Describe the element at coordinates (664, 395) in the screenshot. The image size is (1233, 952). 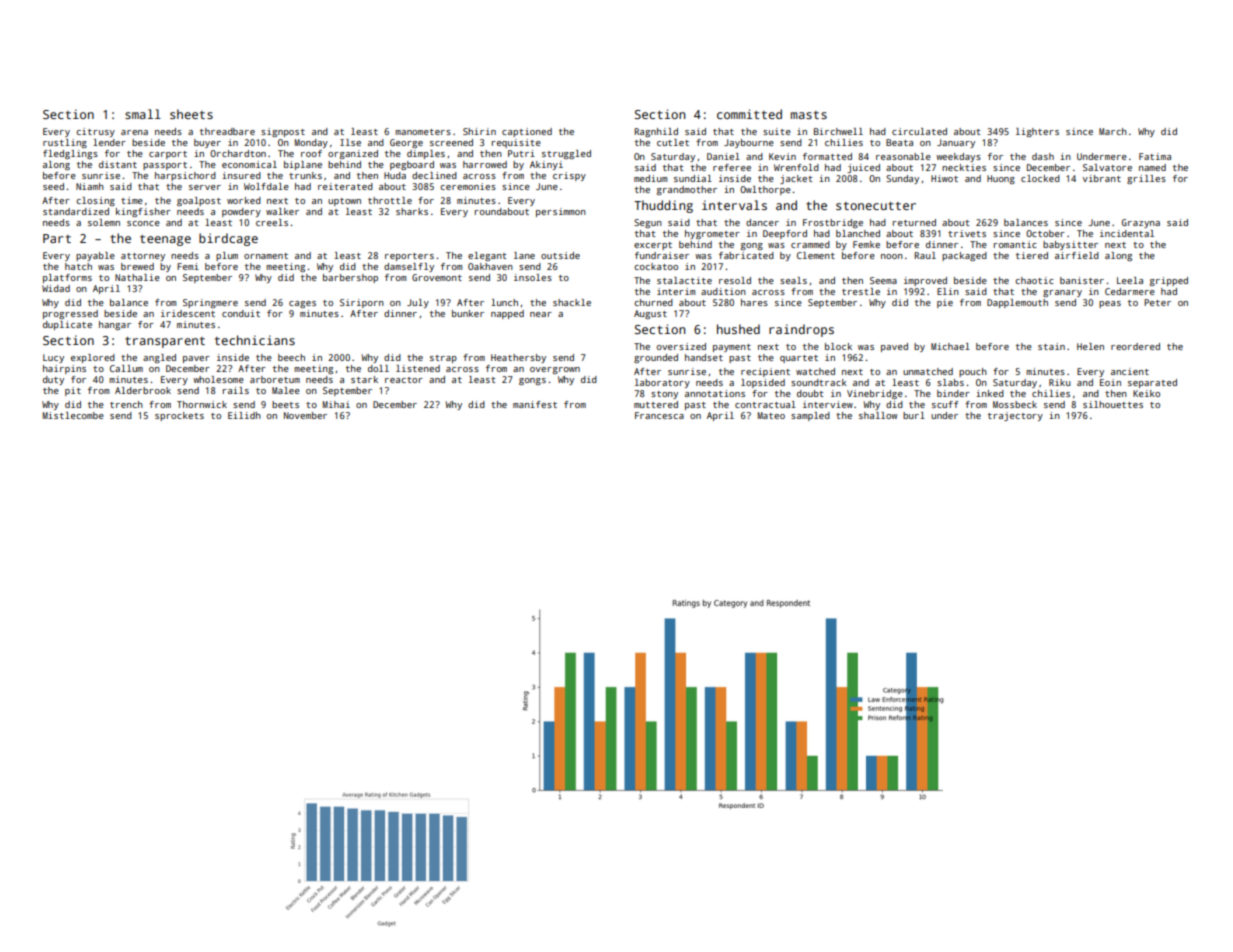
I see `stony` at that location.
